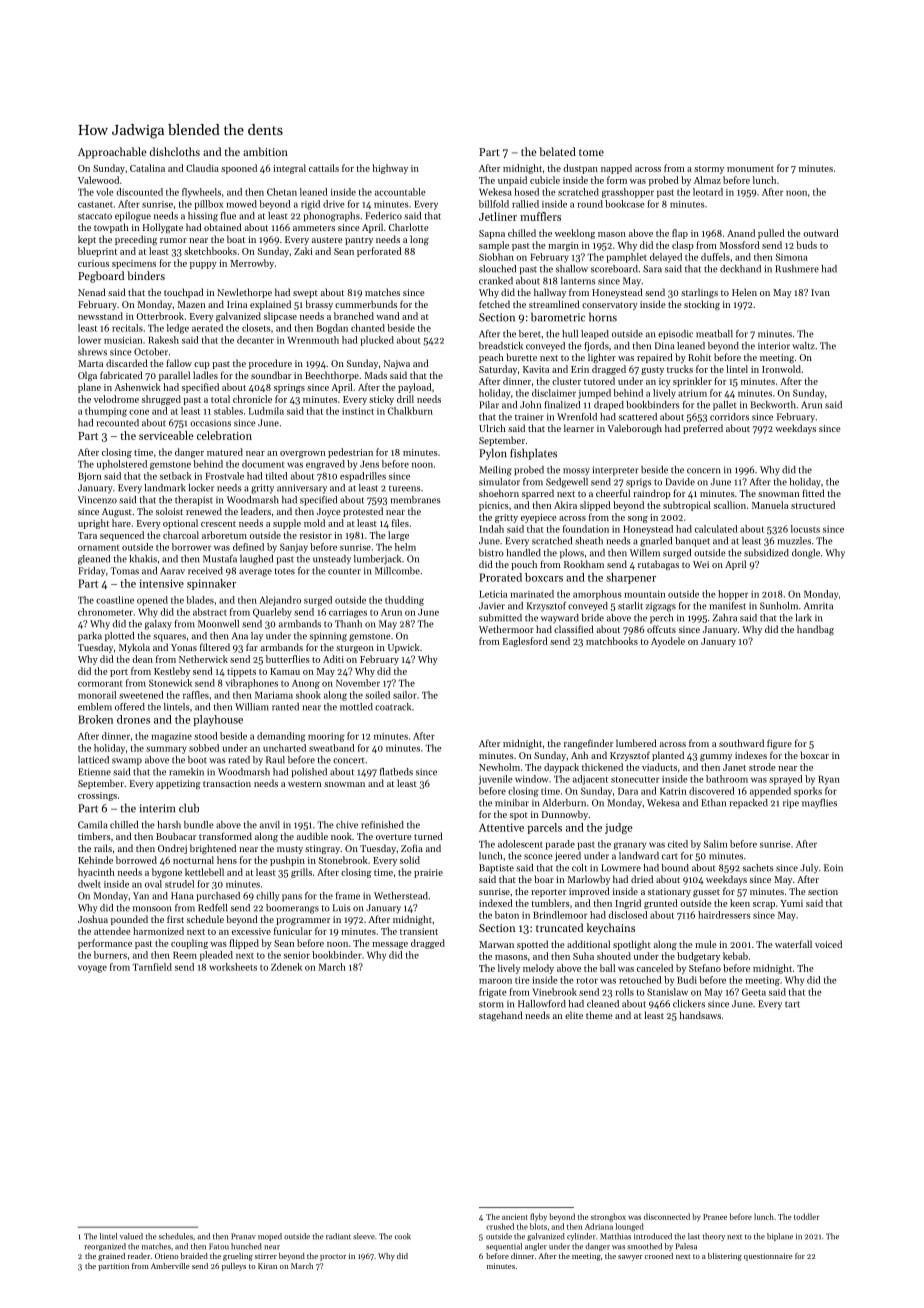  I want to click on Amberville, so click(170, 1266).
